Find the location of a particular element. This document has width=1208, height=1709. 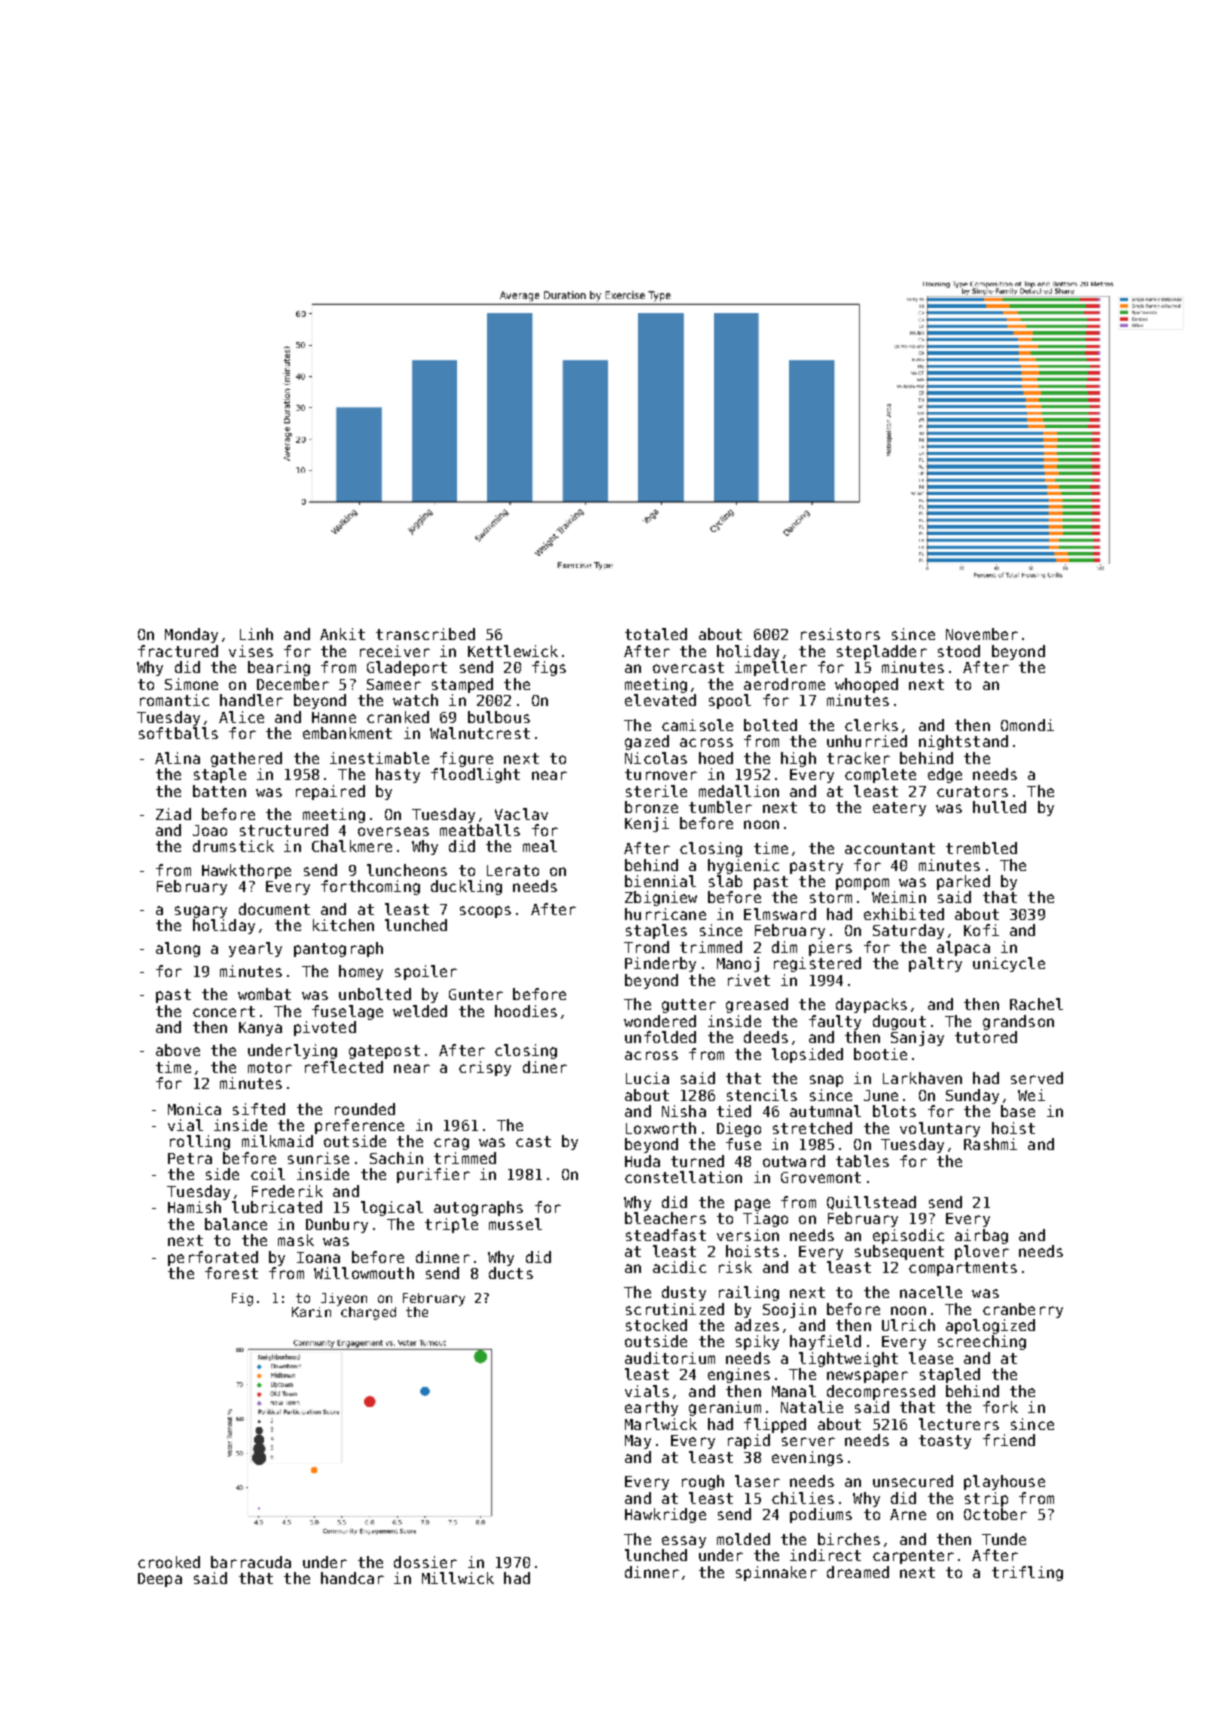

barracuda is located at coordinates (251, 1562).
